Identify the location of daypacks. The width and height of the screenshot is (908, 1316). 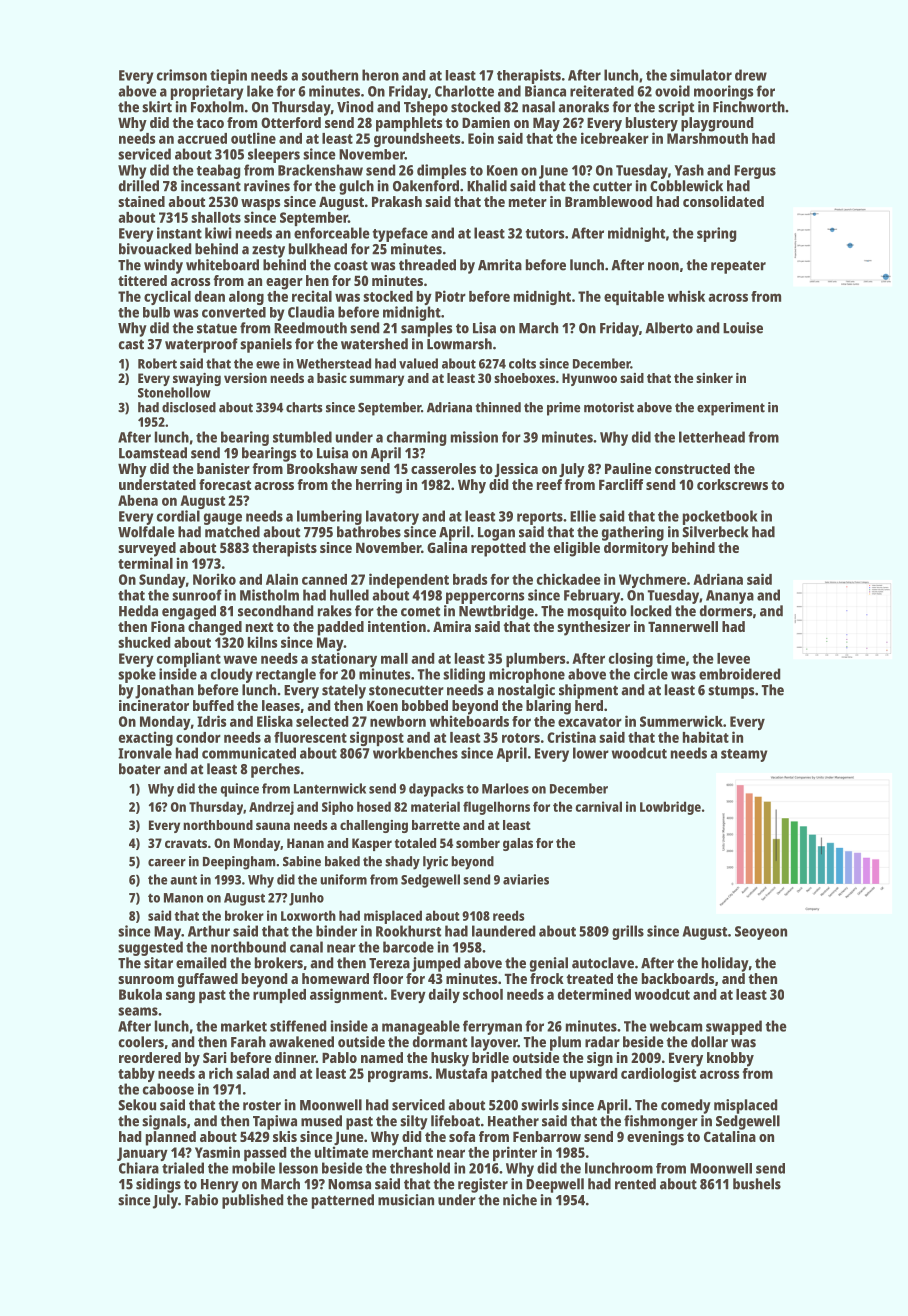
(436, 790).
